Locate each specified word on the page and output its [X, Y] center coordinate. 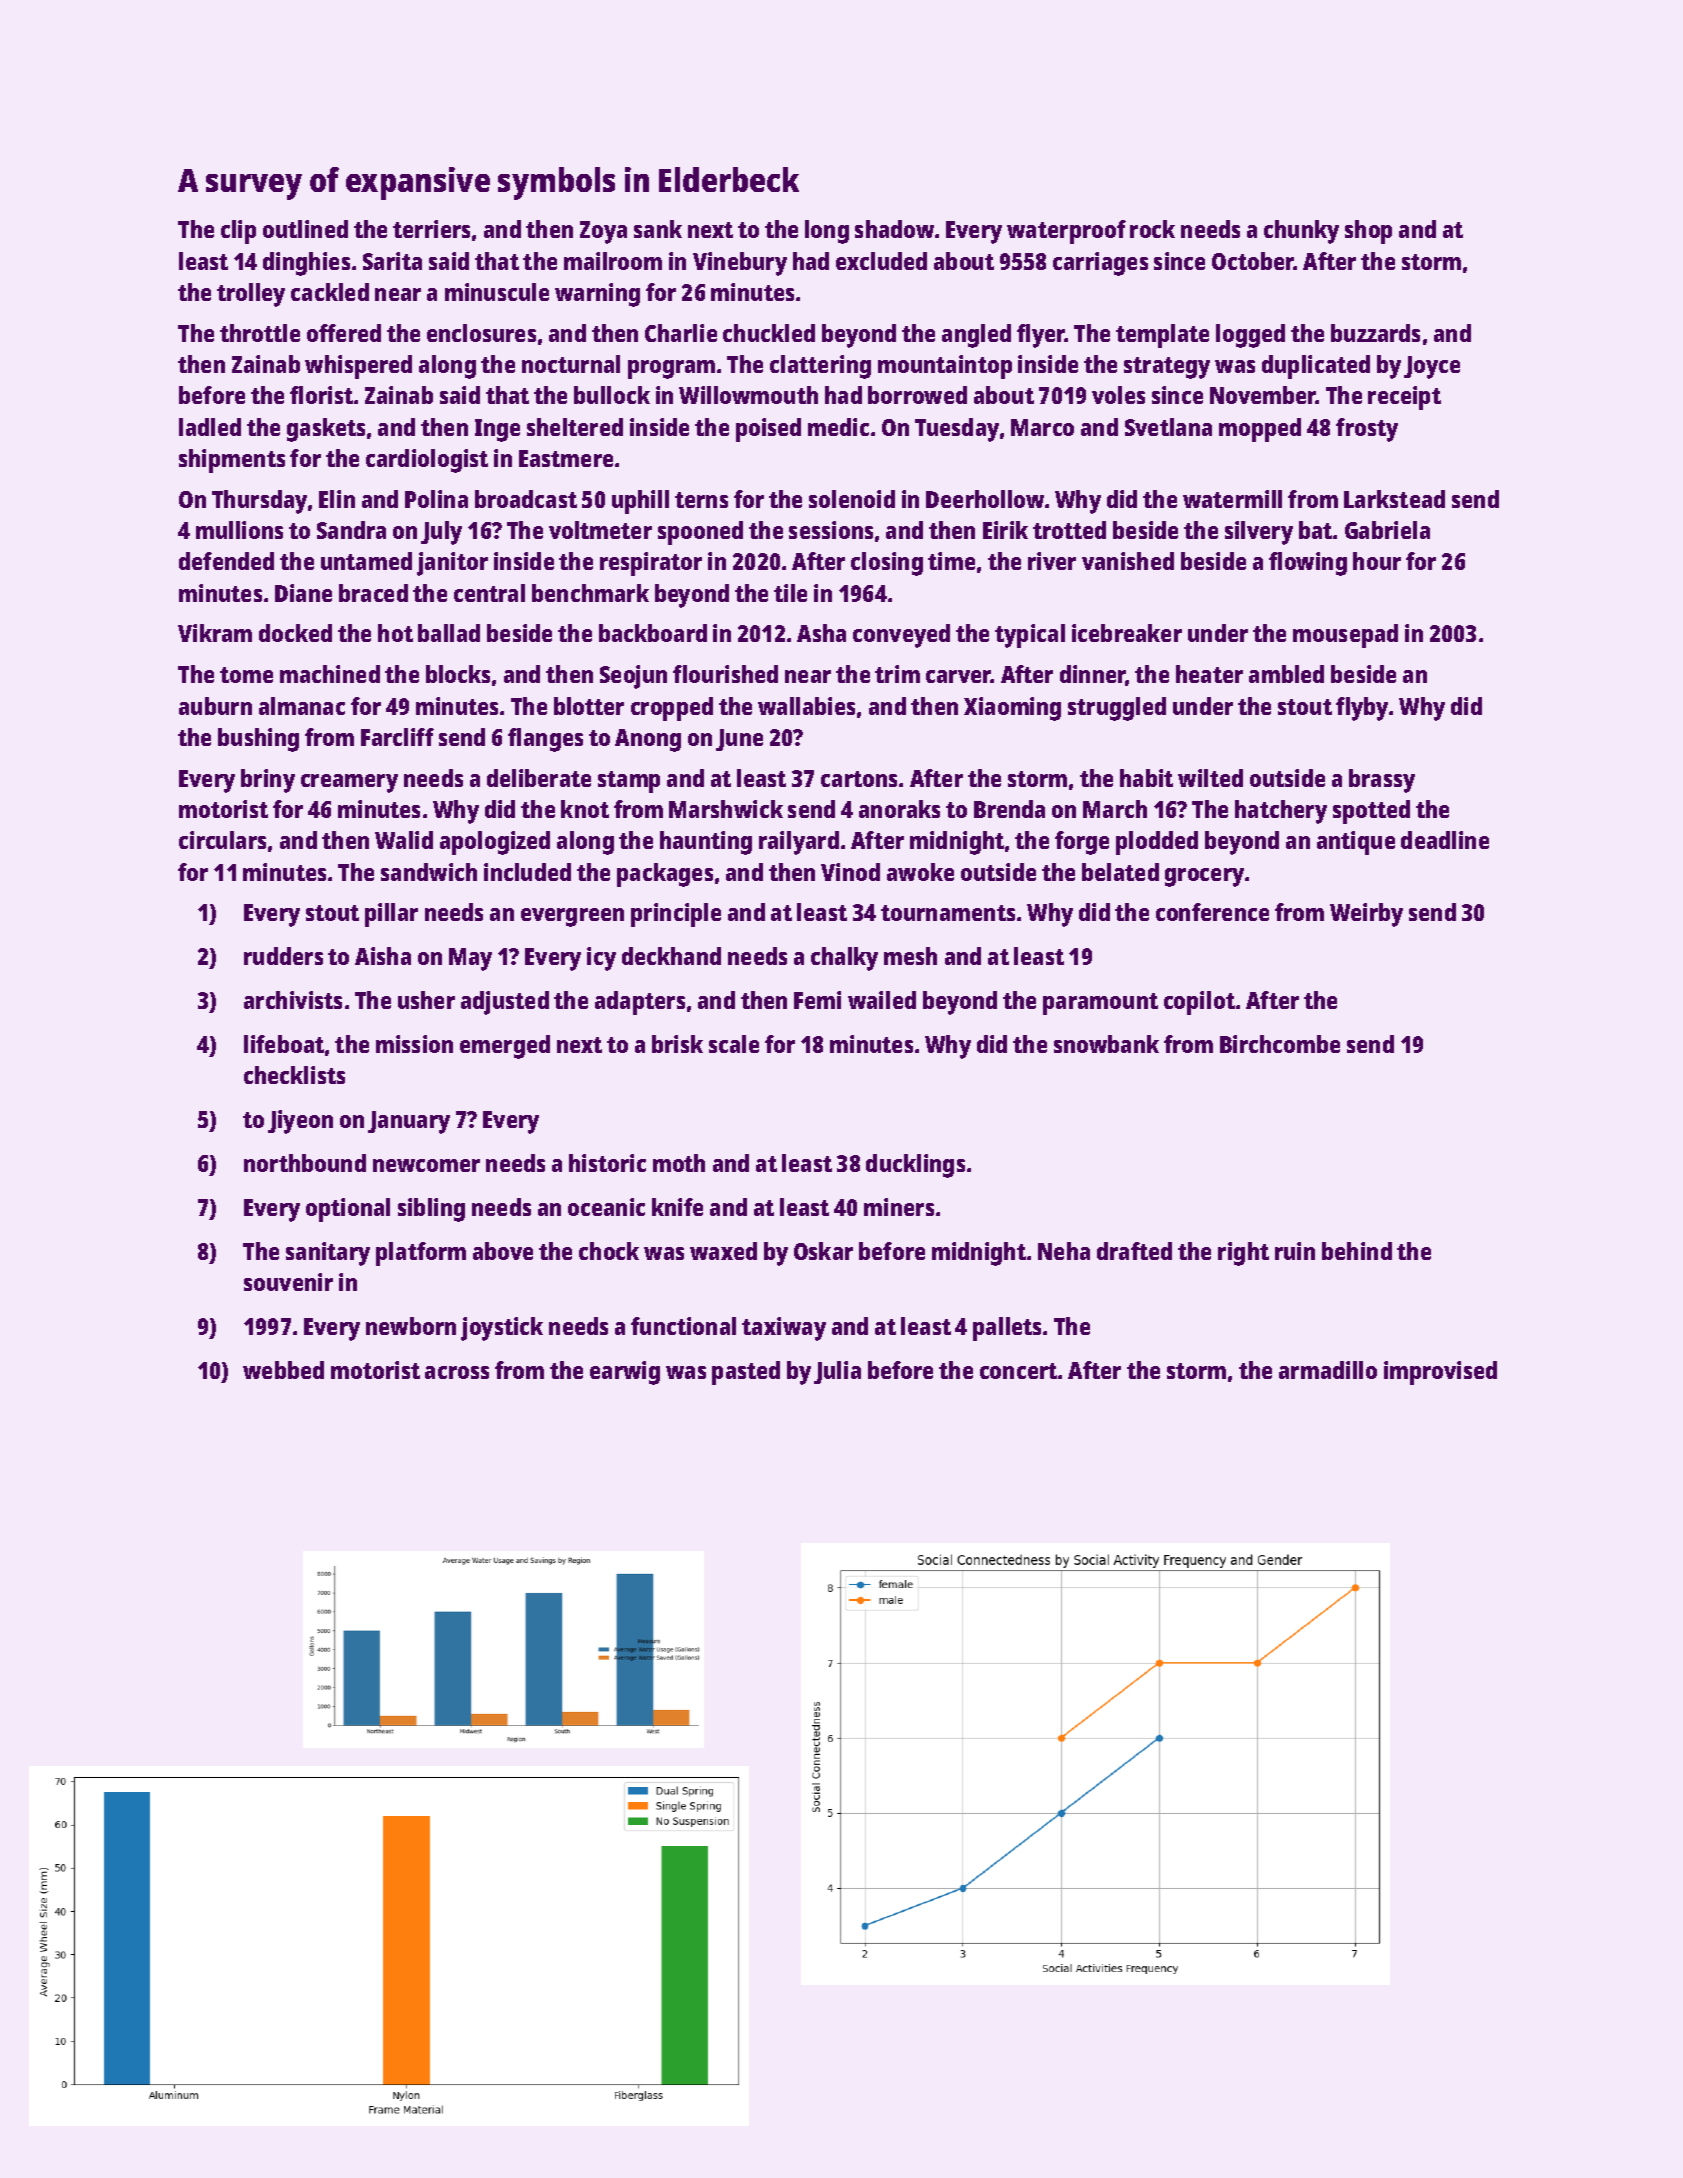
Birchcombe [1280, 1044]
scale [734, 1044]
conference [1212, 912]
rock [1152, 229]
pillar [391, 915]
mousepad [1345, 636]
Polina [436, 499]
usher [426, 1000]
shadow [894, 229]
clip [238, 232]
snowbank [1106, 1044]
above [503, 1251]
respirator [651, 564]
